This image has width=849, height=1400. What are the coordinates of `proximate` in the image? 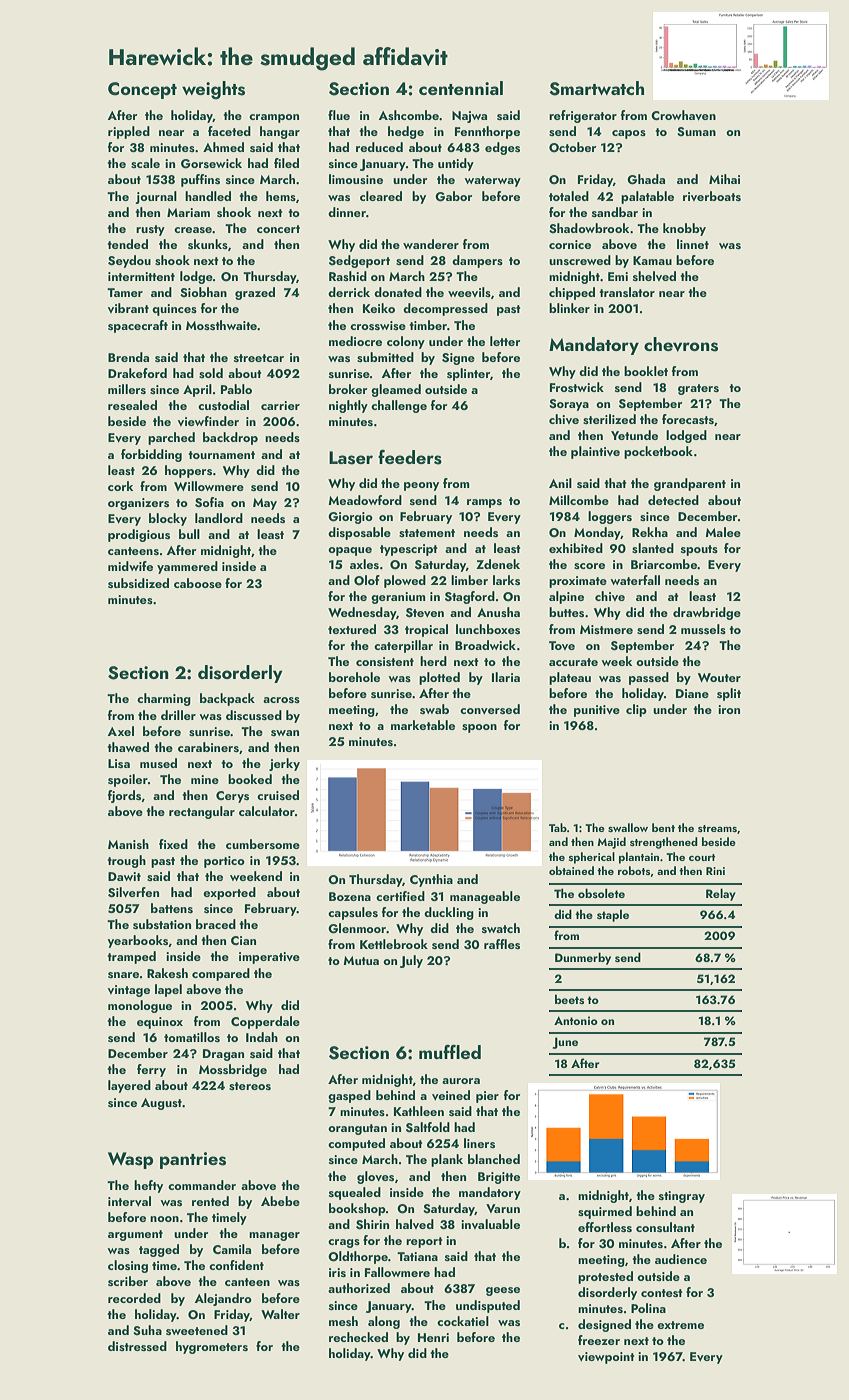 It's located at (578, 582).
